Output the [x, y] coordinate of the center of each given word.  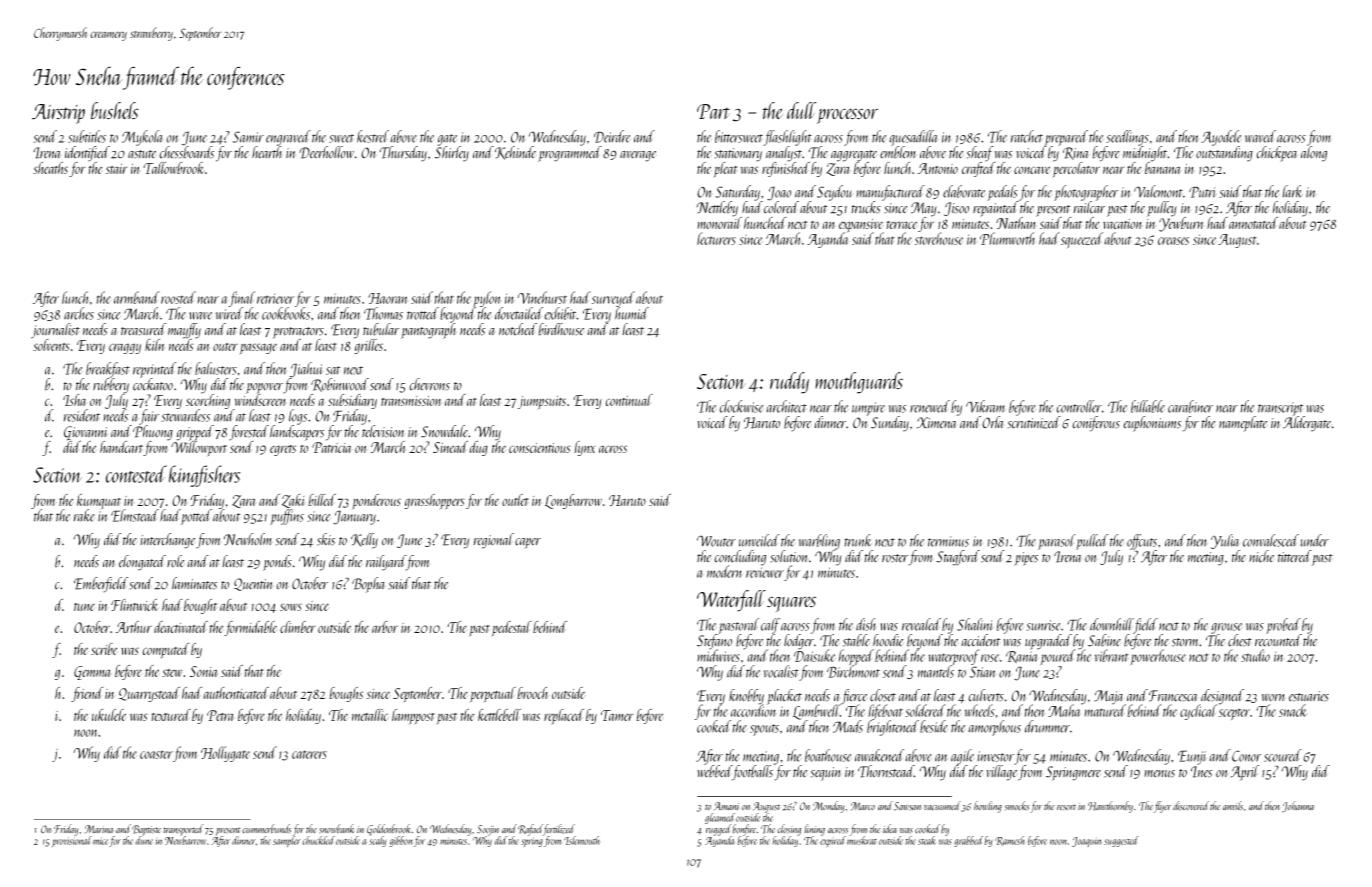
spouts [764, 730]
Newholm [248, 539]
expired [833, 841]
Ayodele [1221, 138]
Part [713, 111]
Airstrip [58, 114]
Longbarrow [573, 501]
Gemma [93, 673]
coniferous [1096, 424]
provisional [72, 841]
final [242, 299]
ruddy [789, 383]
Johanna [1298, 807]
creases [1173, 241]
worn [1274, 698]
